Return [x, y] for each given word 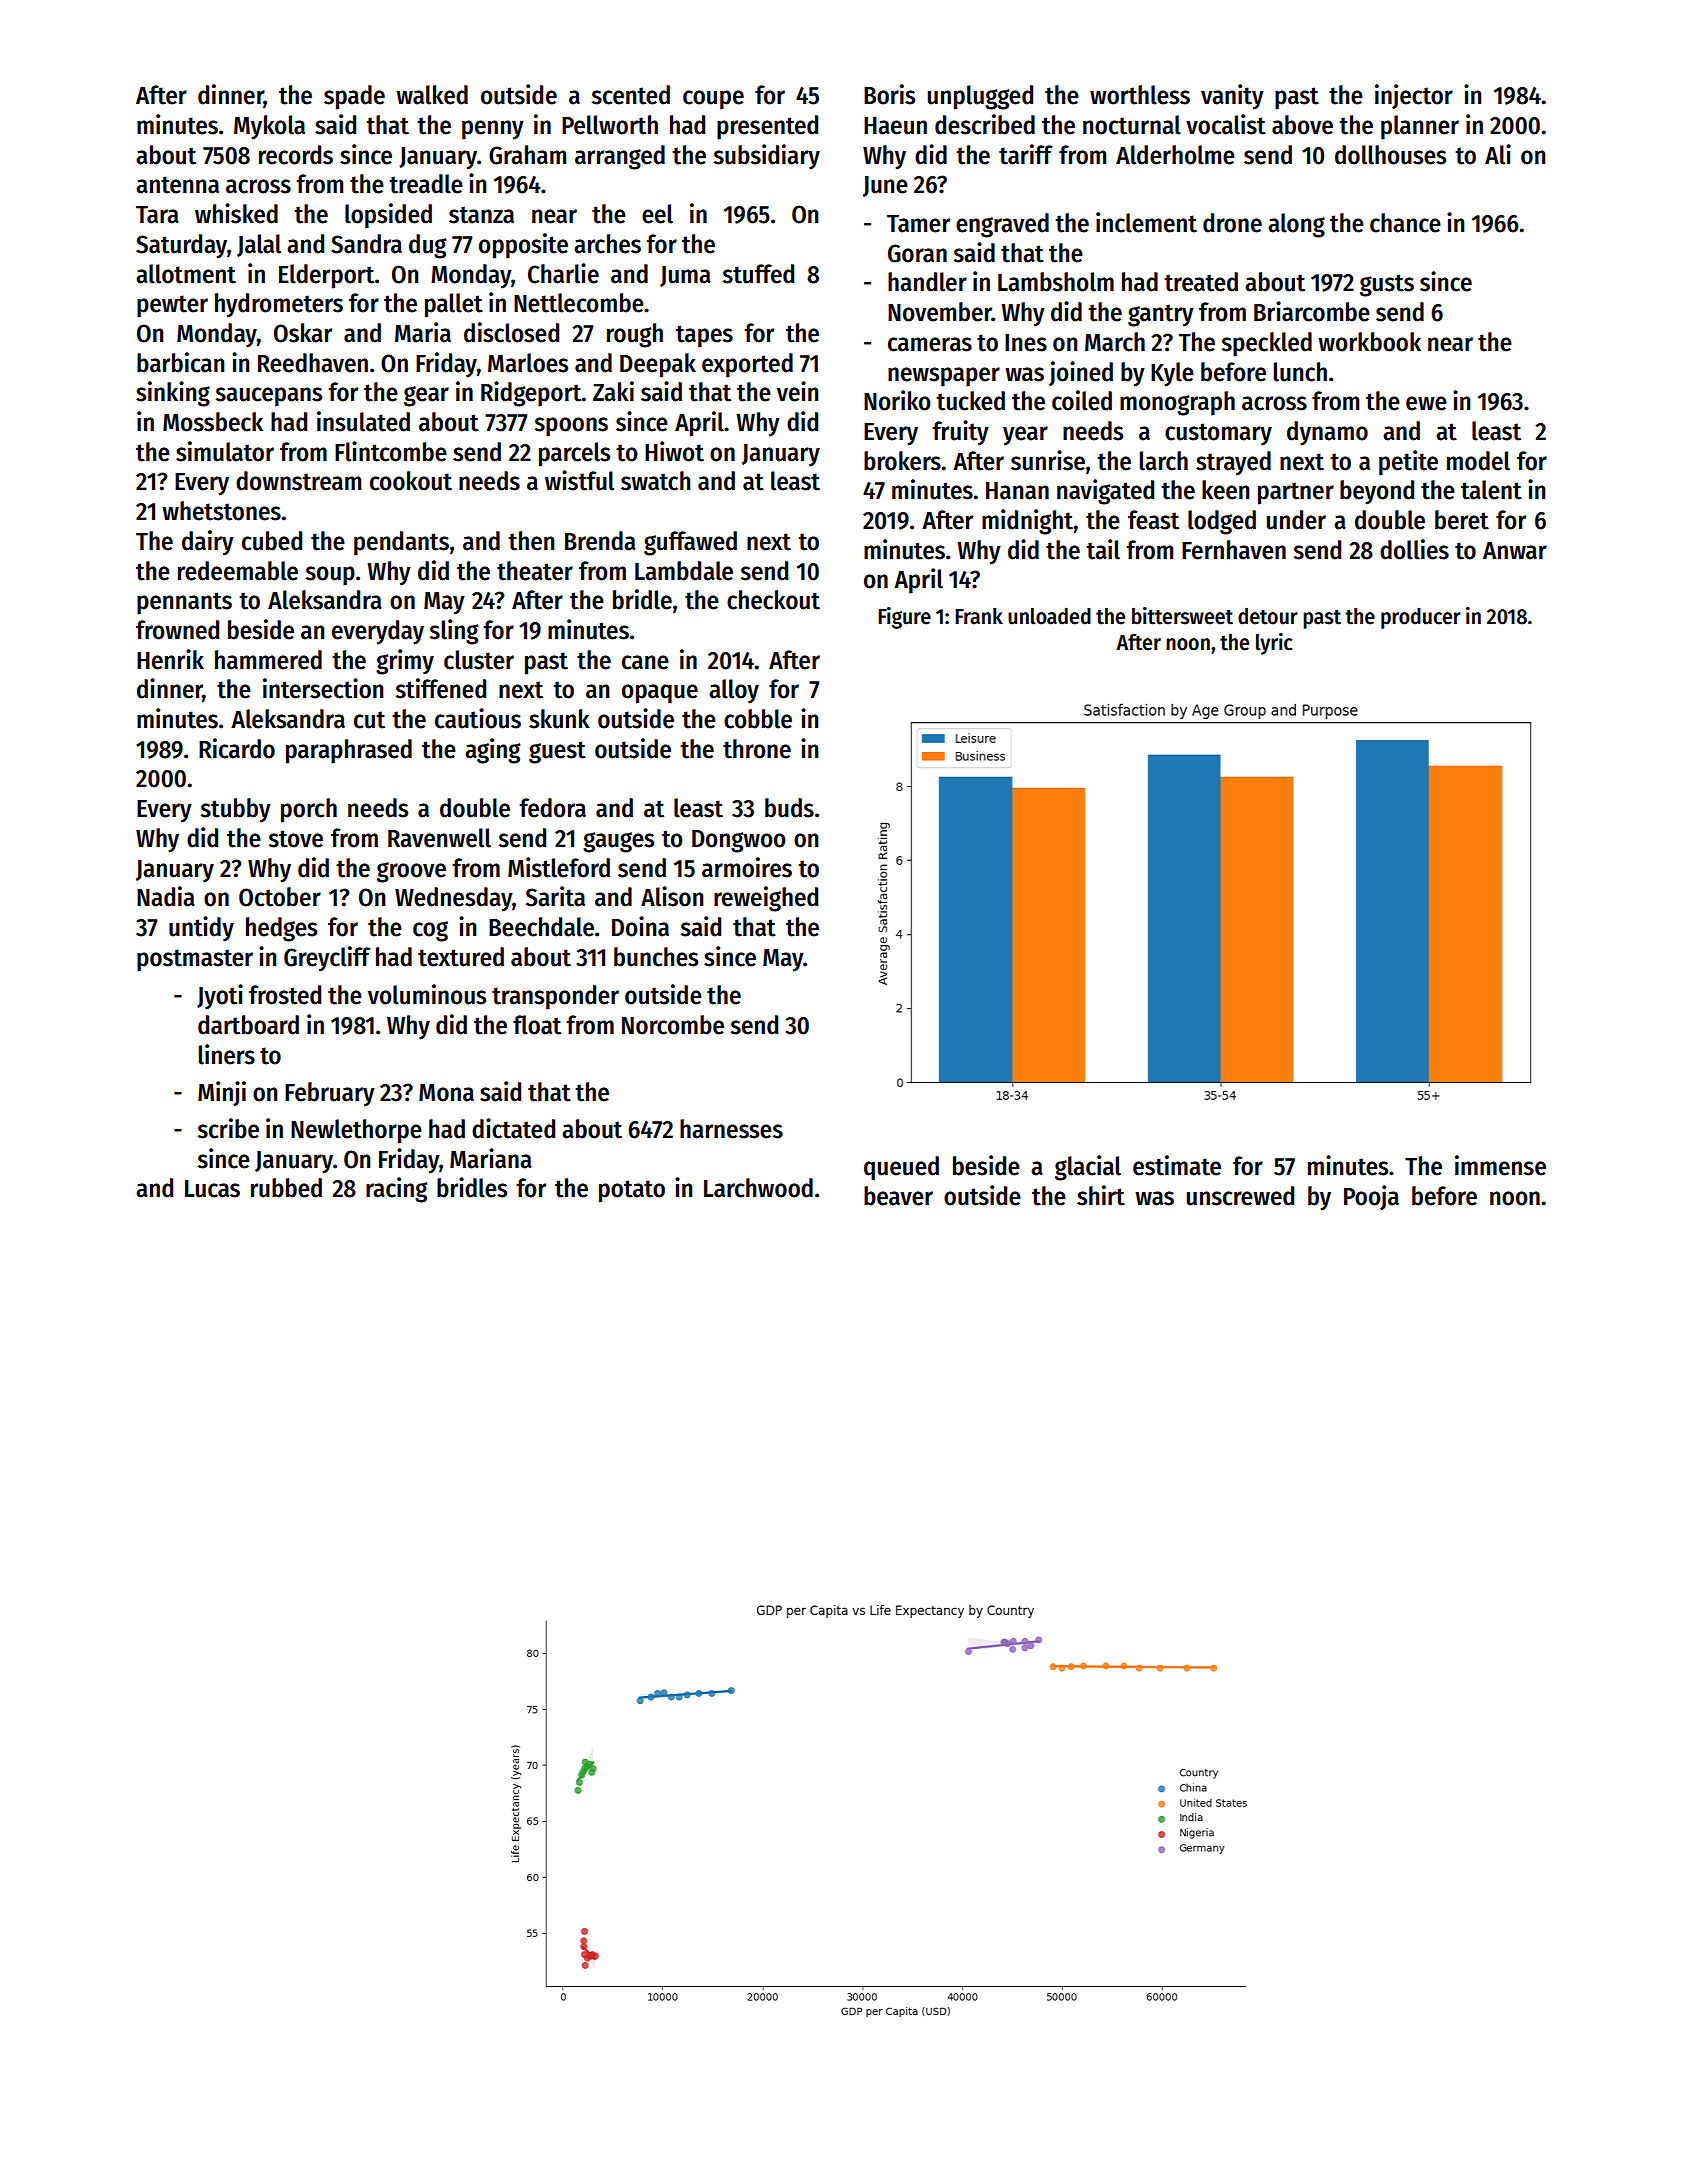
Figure [904, 618]
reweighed [766, 899]
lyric [1274, 644]
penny [493, 130]
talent [1491, 490]
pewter [172, 306]
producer [1421, 618]
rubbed [286, 1188]
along [1296, 225]
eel [657, 214]
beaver [898, 1196]
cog [430, 931]
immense [1500, 1165]
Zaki [613, 391]
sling [454, 632]
